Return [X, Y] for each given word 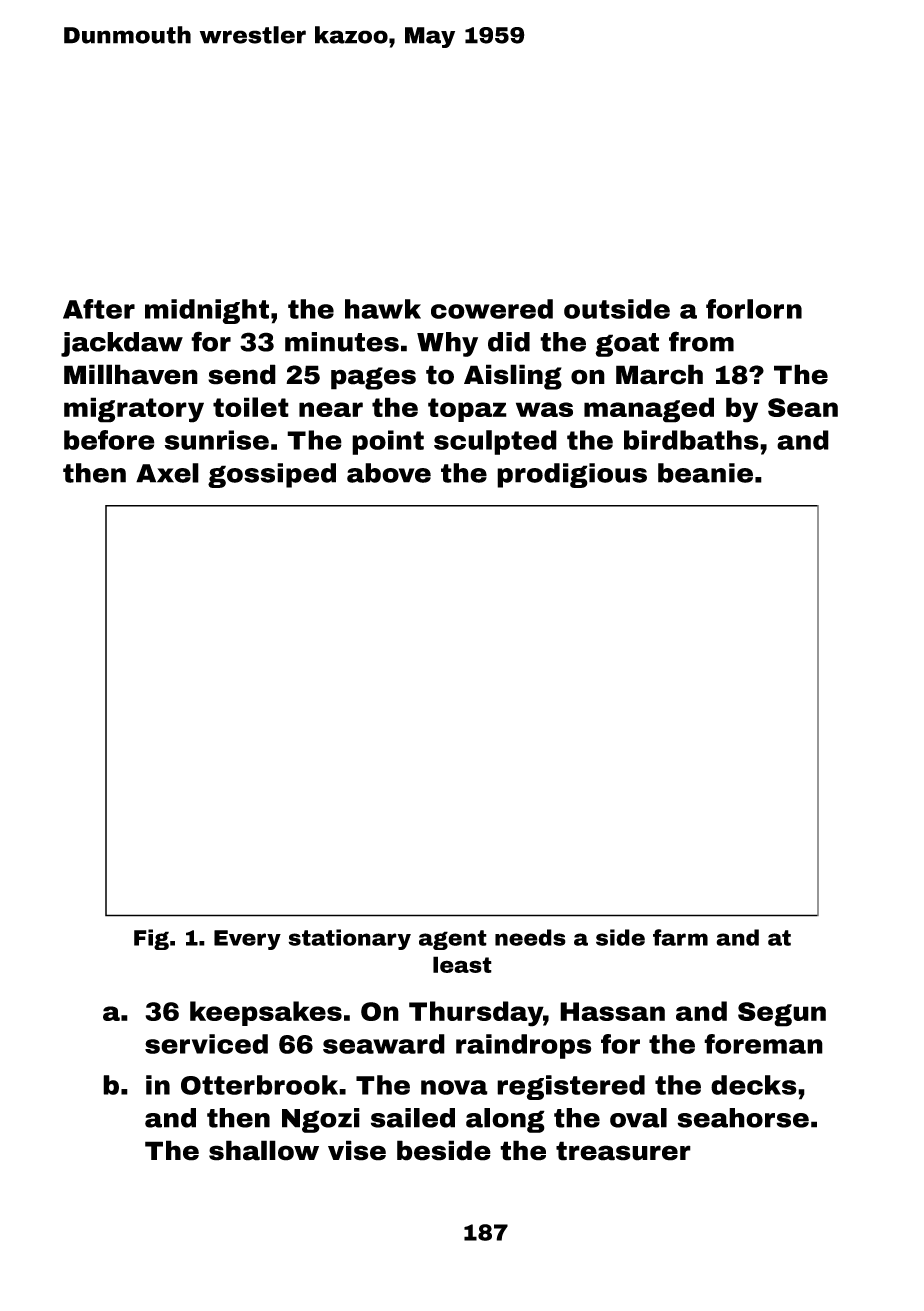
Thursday [476, 1014]
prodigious [572, 475]
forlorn [754, 309]
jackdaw [122, 344]
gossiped [272, 475]
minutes [342, 342]
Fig [151, 939]
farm [680, 937]
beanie [705, 473]
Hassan [612, 1011]
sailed [413, 1118]
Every [247, 940]
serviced [206, 1044]
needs [530, 937]
